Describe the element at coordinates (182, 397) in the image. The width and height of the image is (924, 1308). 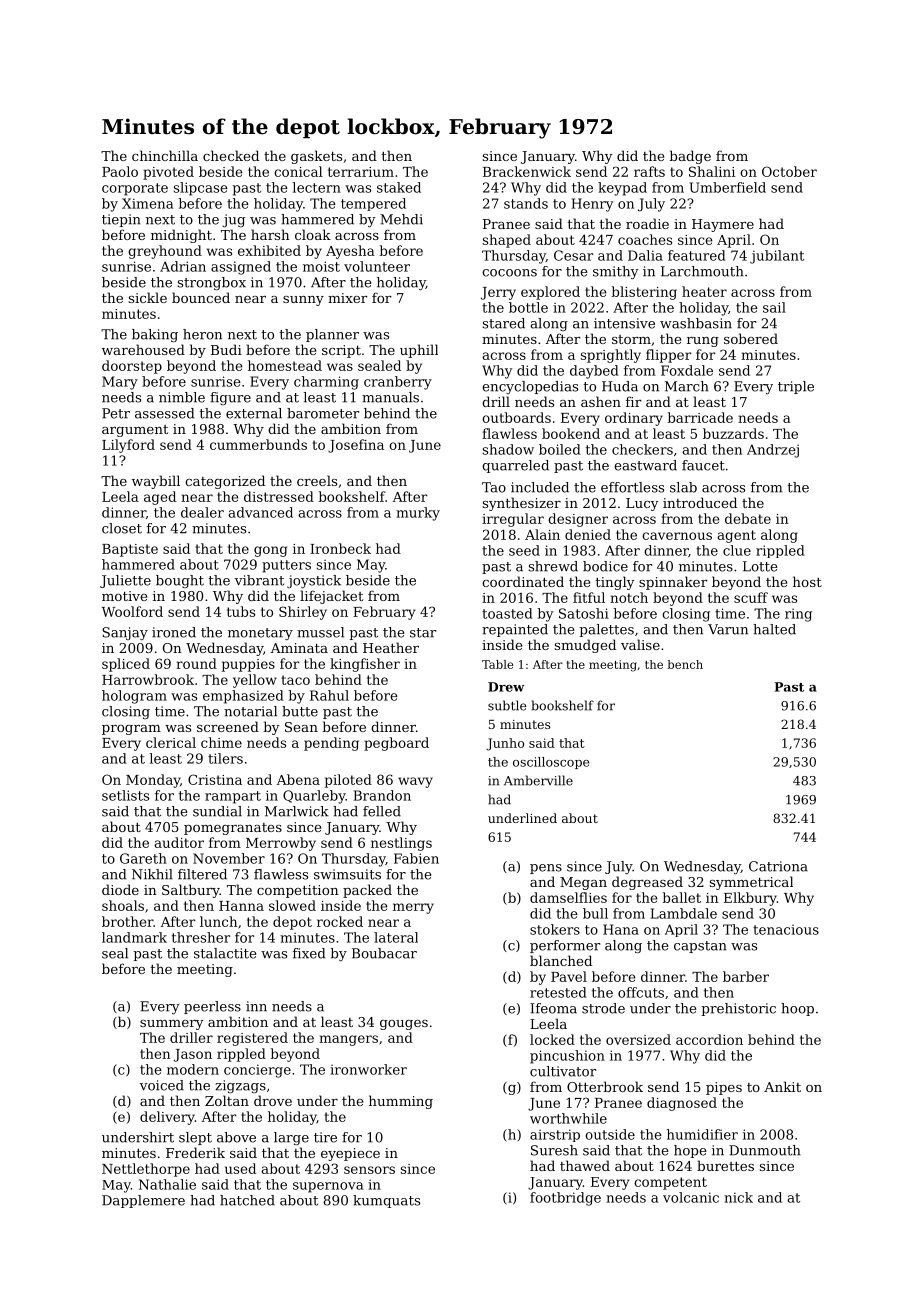
I see `nimble` at that location.
